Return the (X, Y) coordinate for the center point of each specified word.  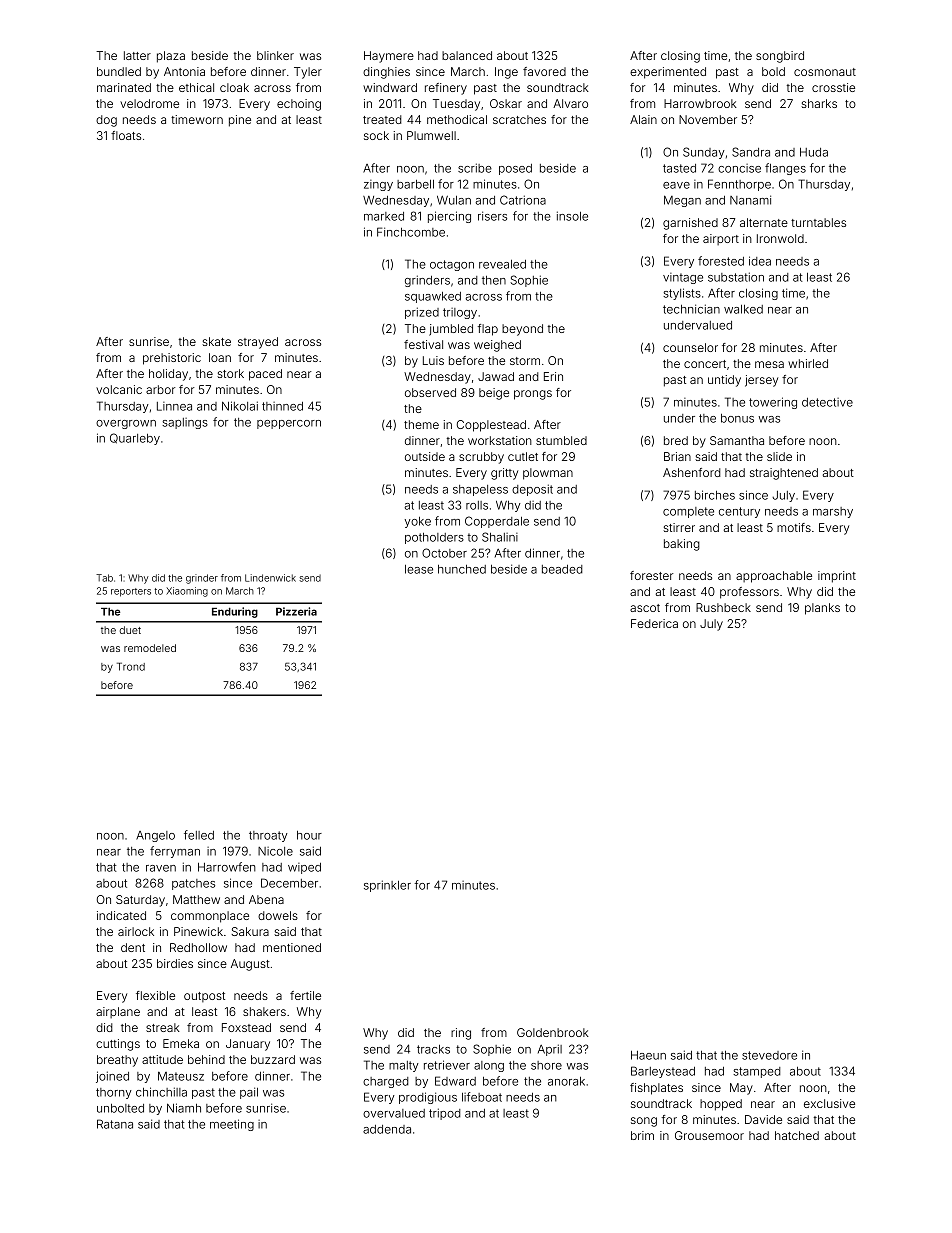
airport (721, 239)
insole (572, 216)
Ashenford (692, 472)
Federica (654, 623)
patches (193, 884)
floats (126, 135)
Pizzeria (296, 611)
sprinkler (387, 886)
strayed (258, 343)
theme (421, 424)
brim (642, 1135)
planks (822, 609)
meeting (232, 1125)
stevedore (769, 1055)
